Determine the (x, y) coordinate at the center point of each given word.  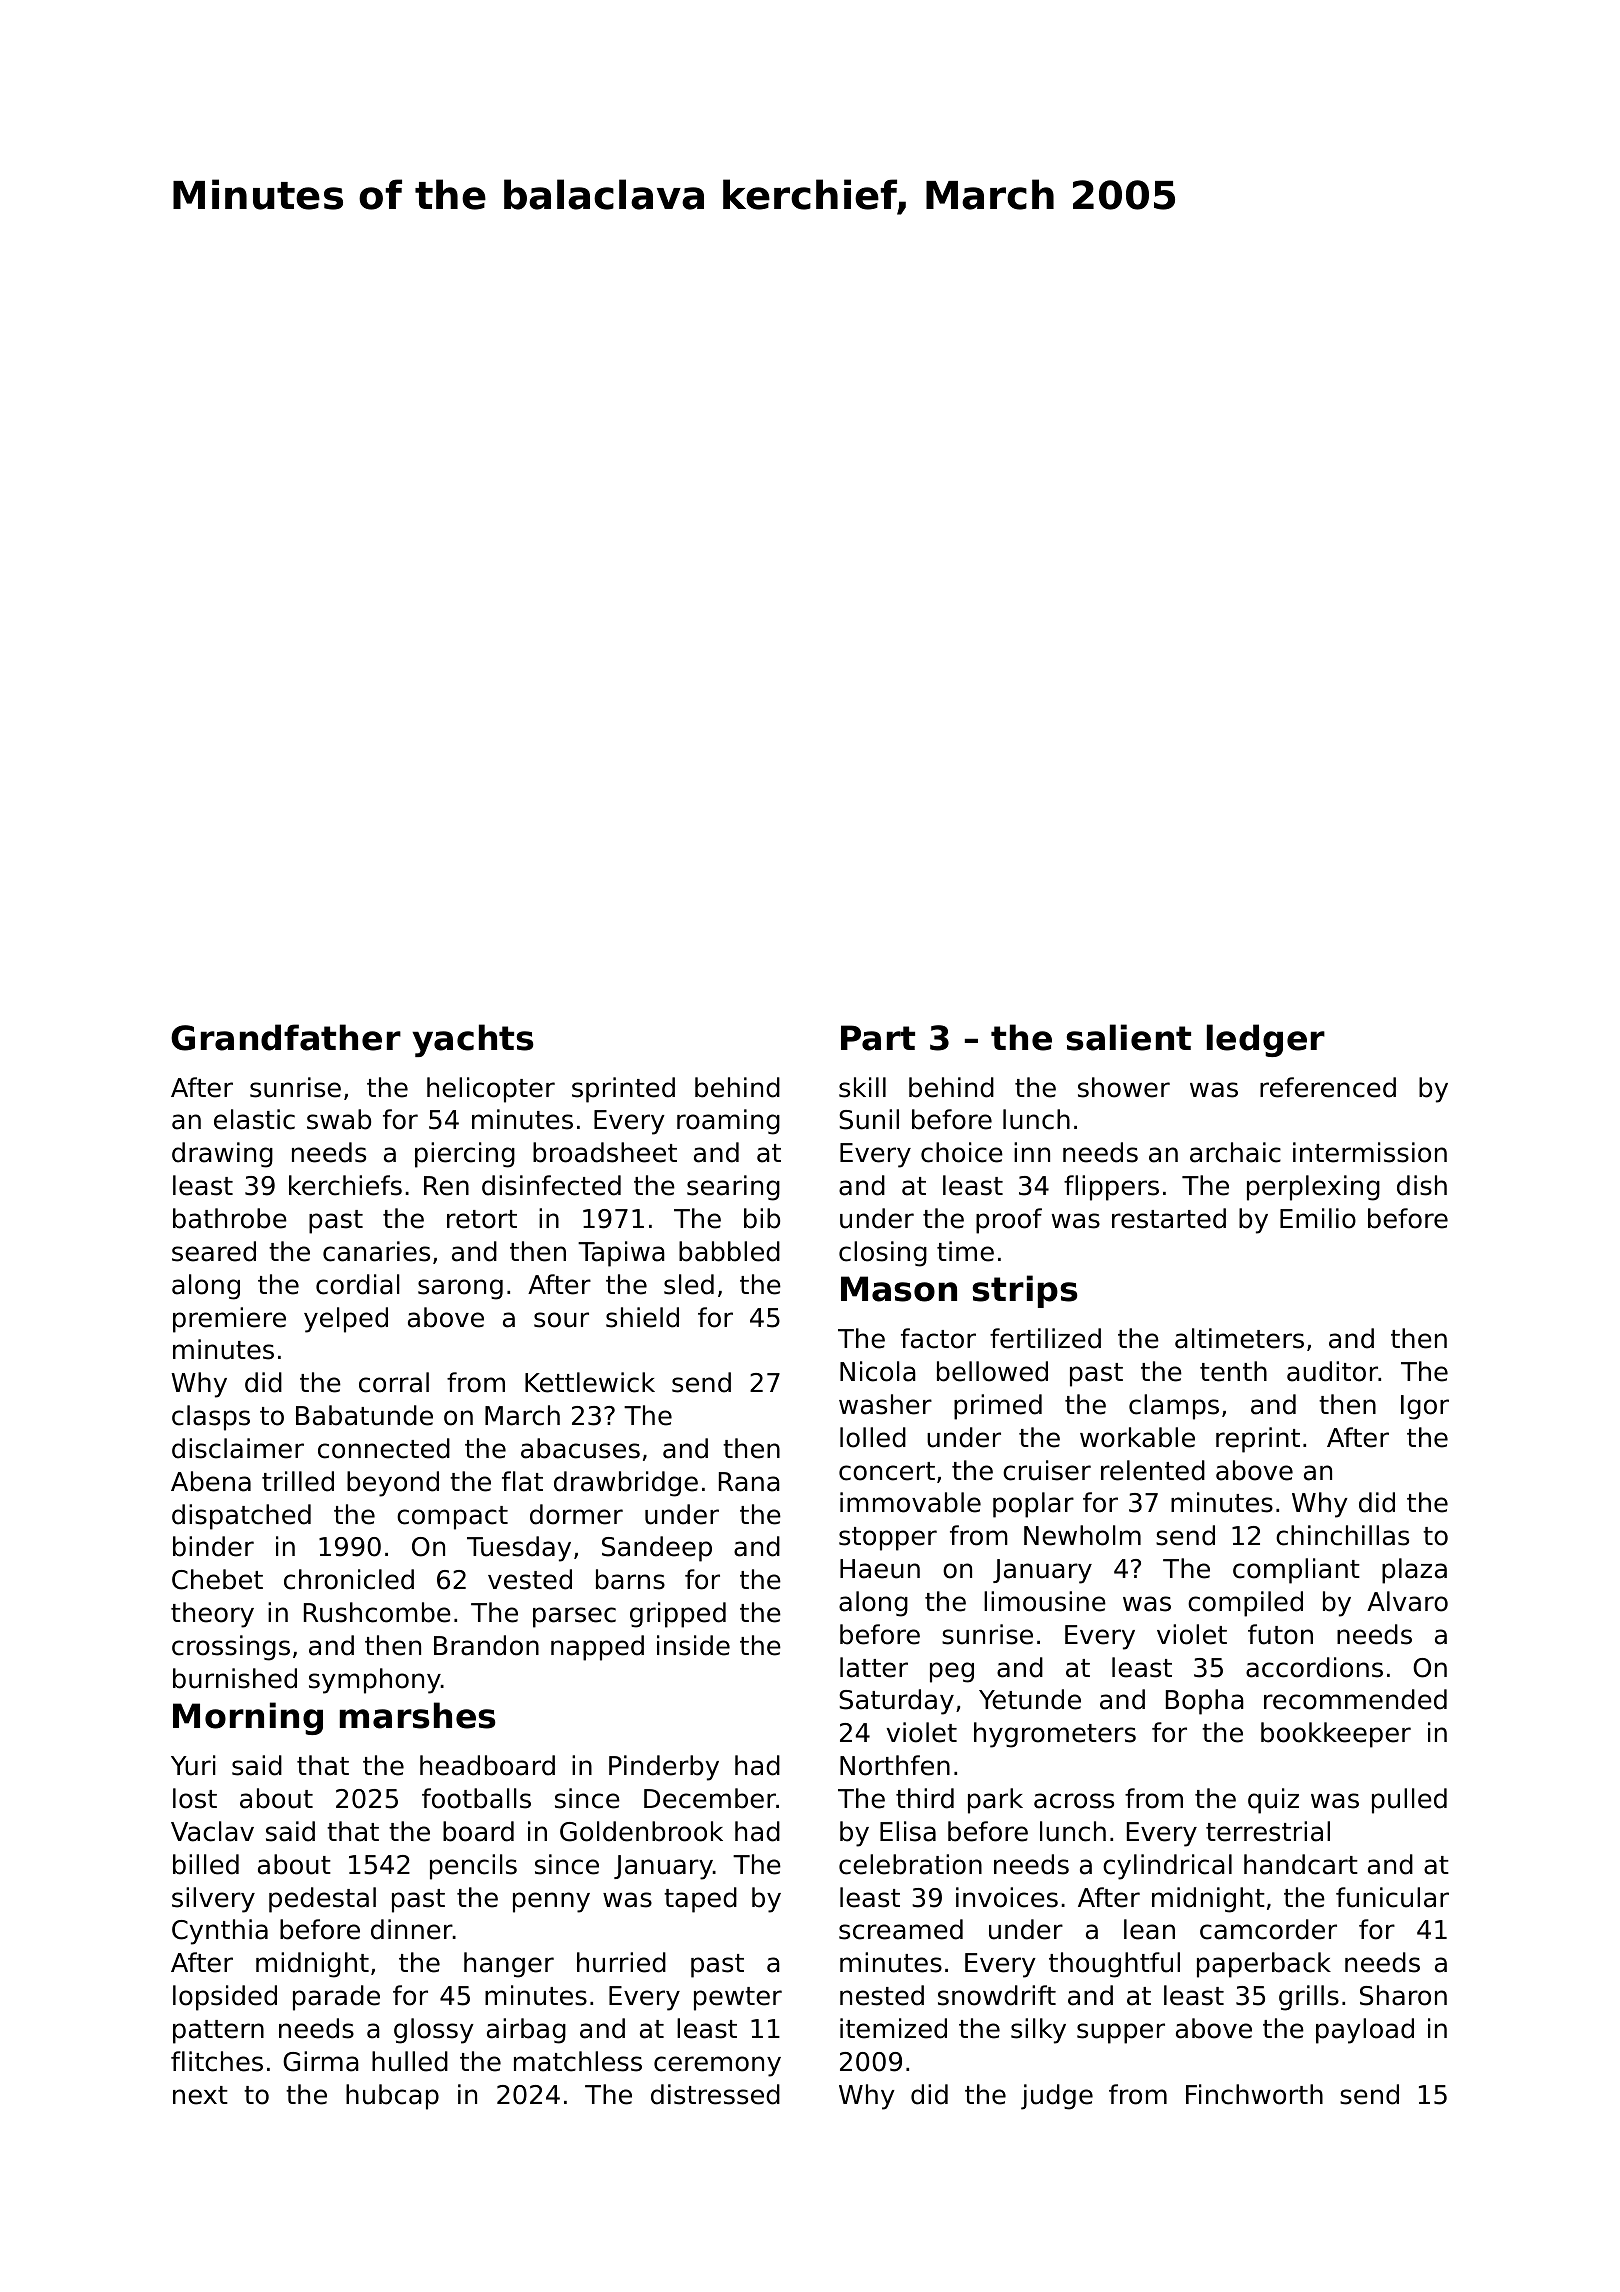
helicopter (491, 1090)
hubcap (392, 2097)
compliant (1296, 1571)
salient (1129, 1037)
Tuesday (519, 1549)
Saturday (896, 1702)
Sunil (869, 1119)
